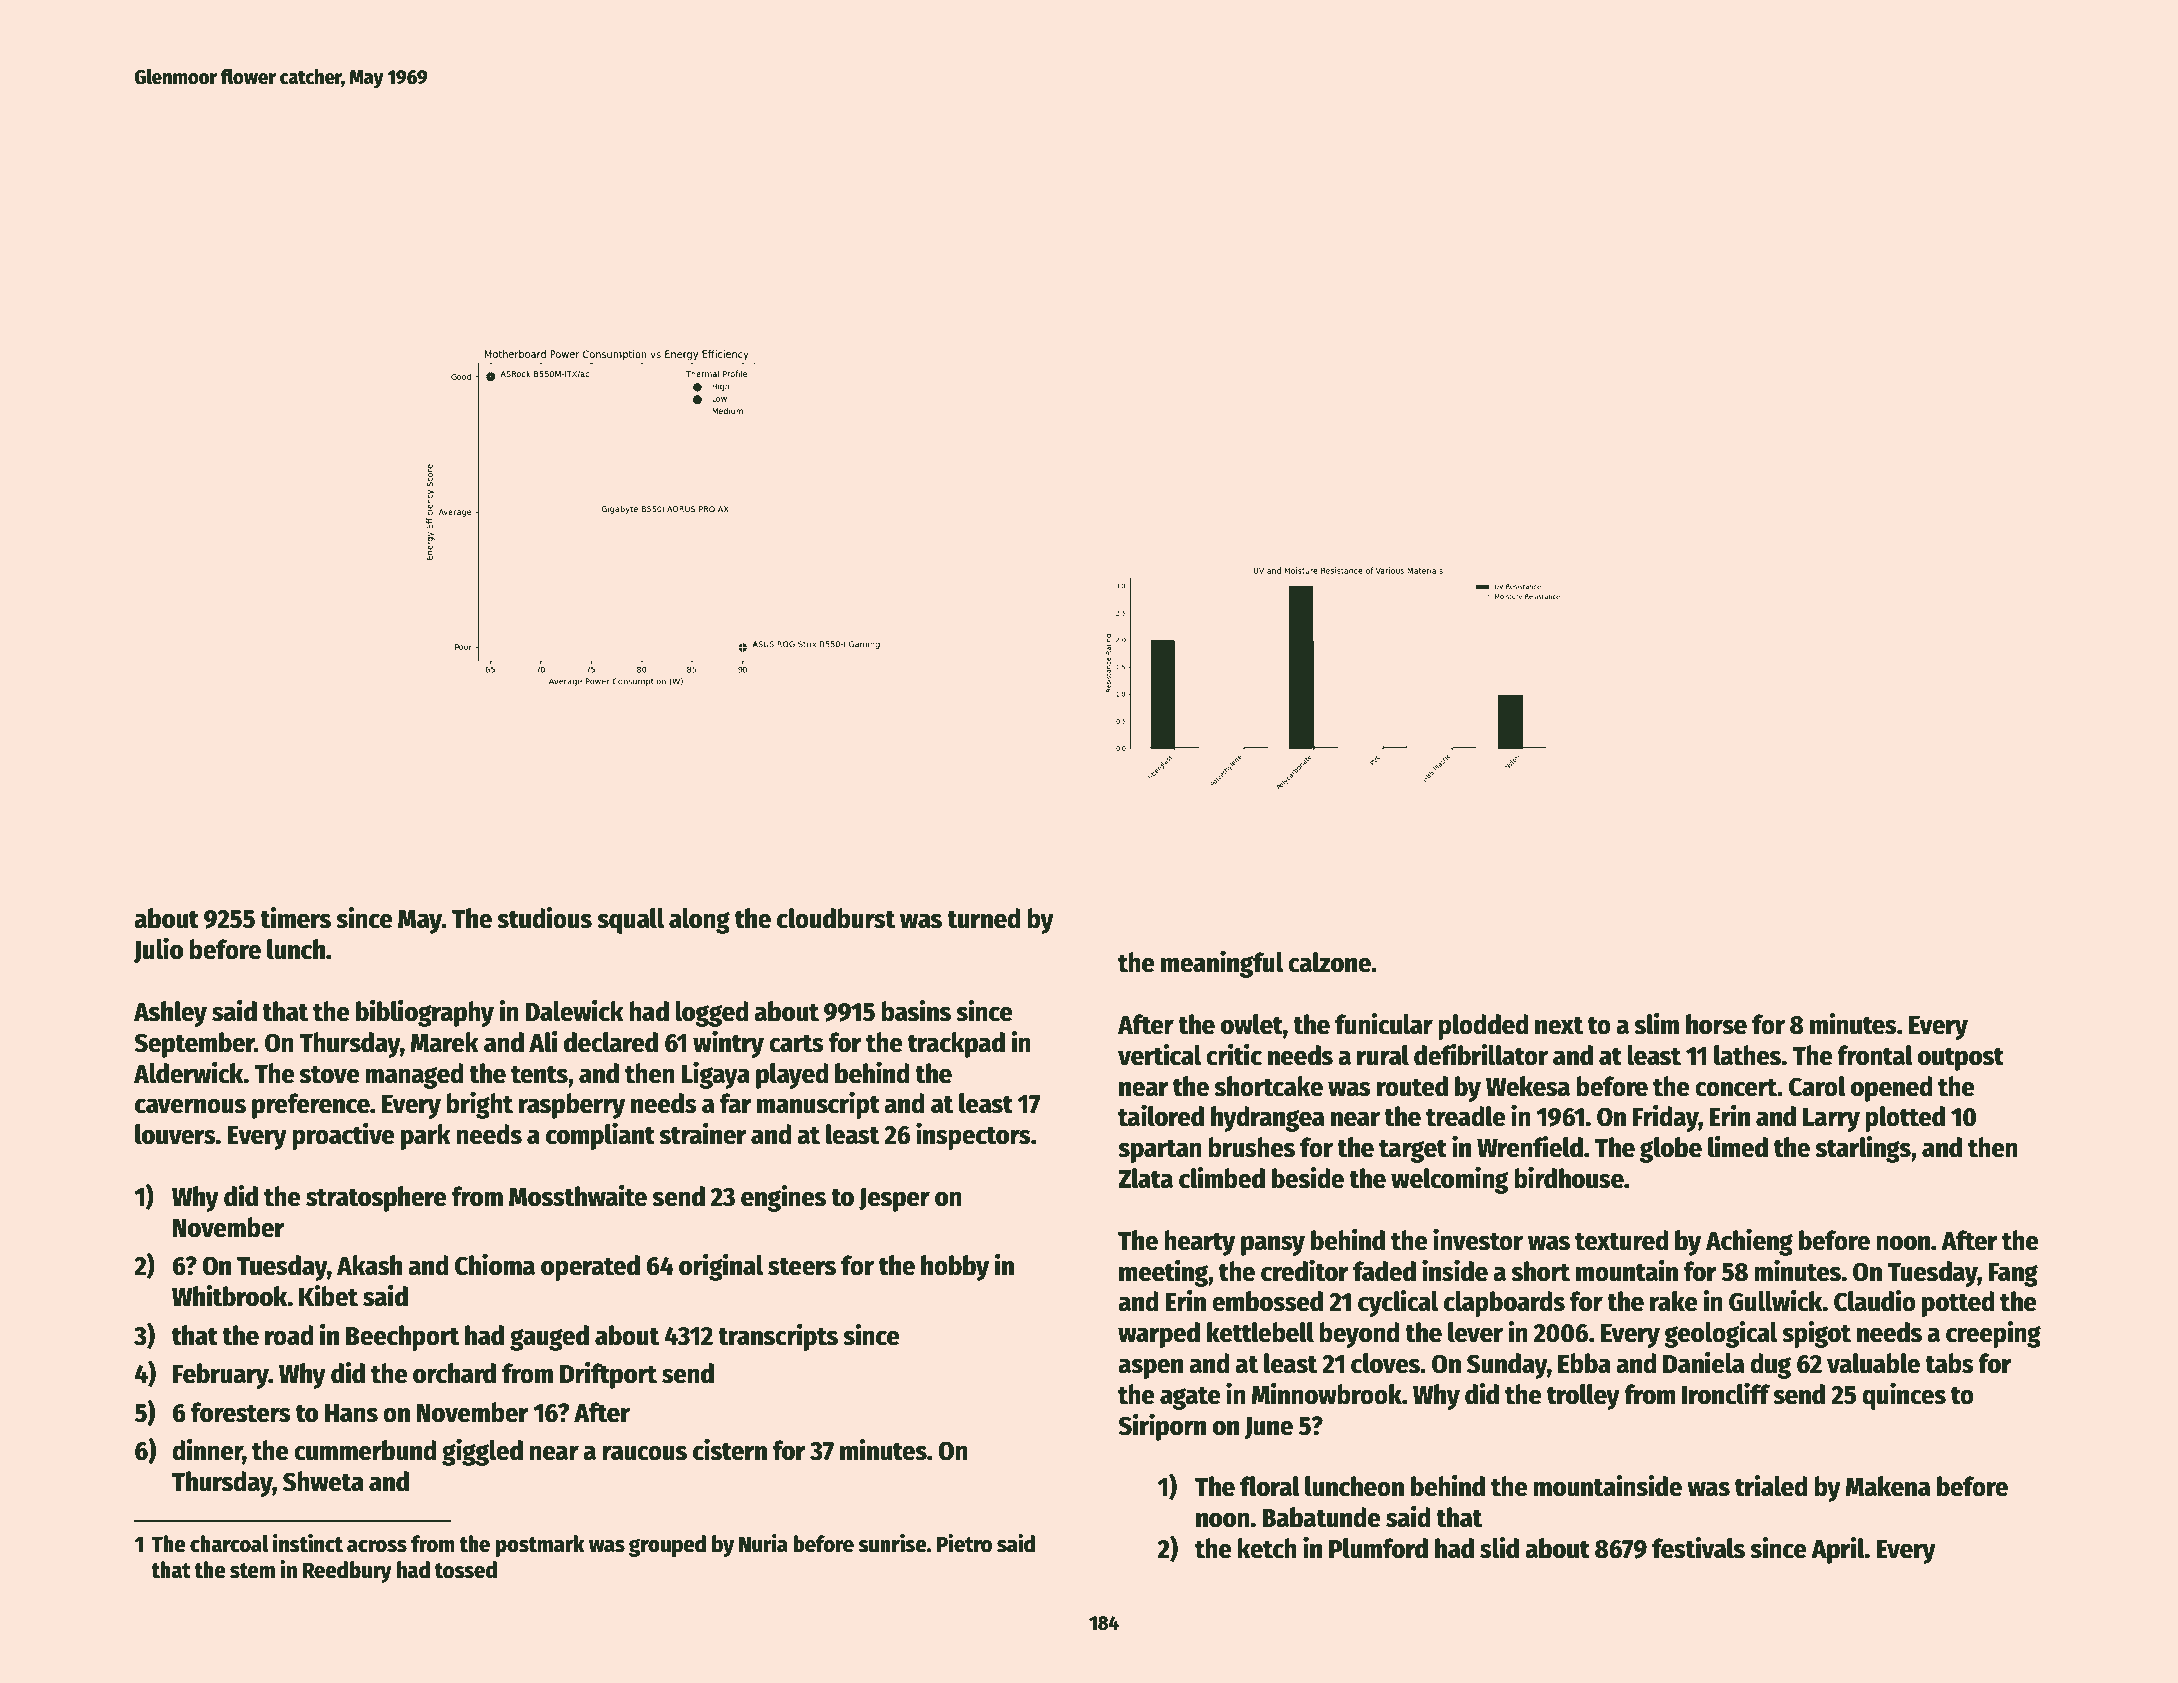 The height and width of the screenshot is (1683, 2178). I want to click on embossed, so click(1267, 1301).
